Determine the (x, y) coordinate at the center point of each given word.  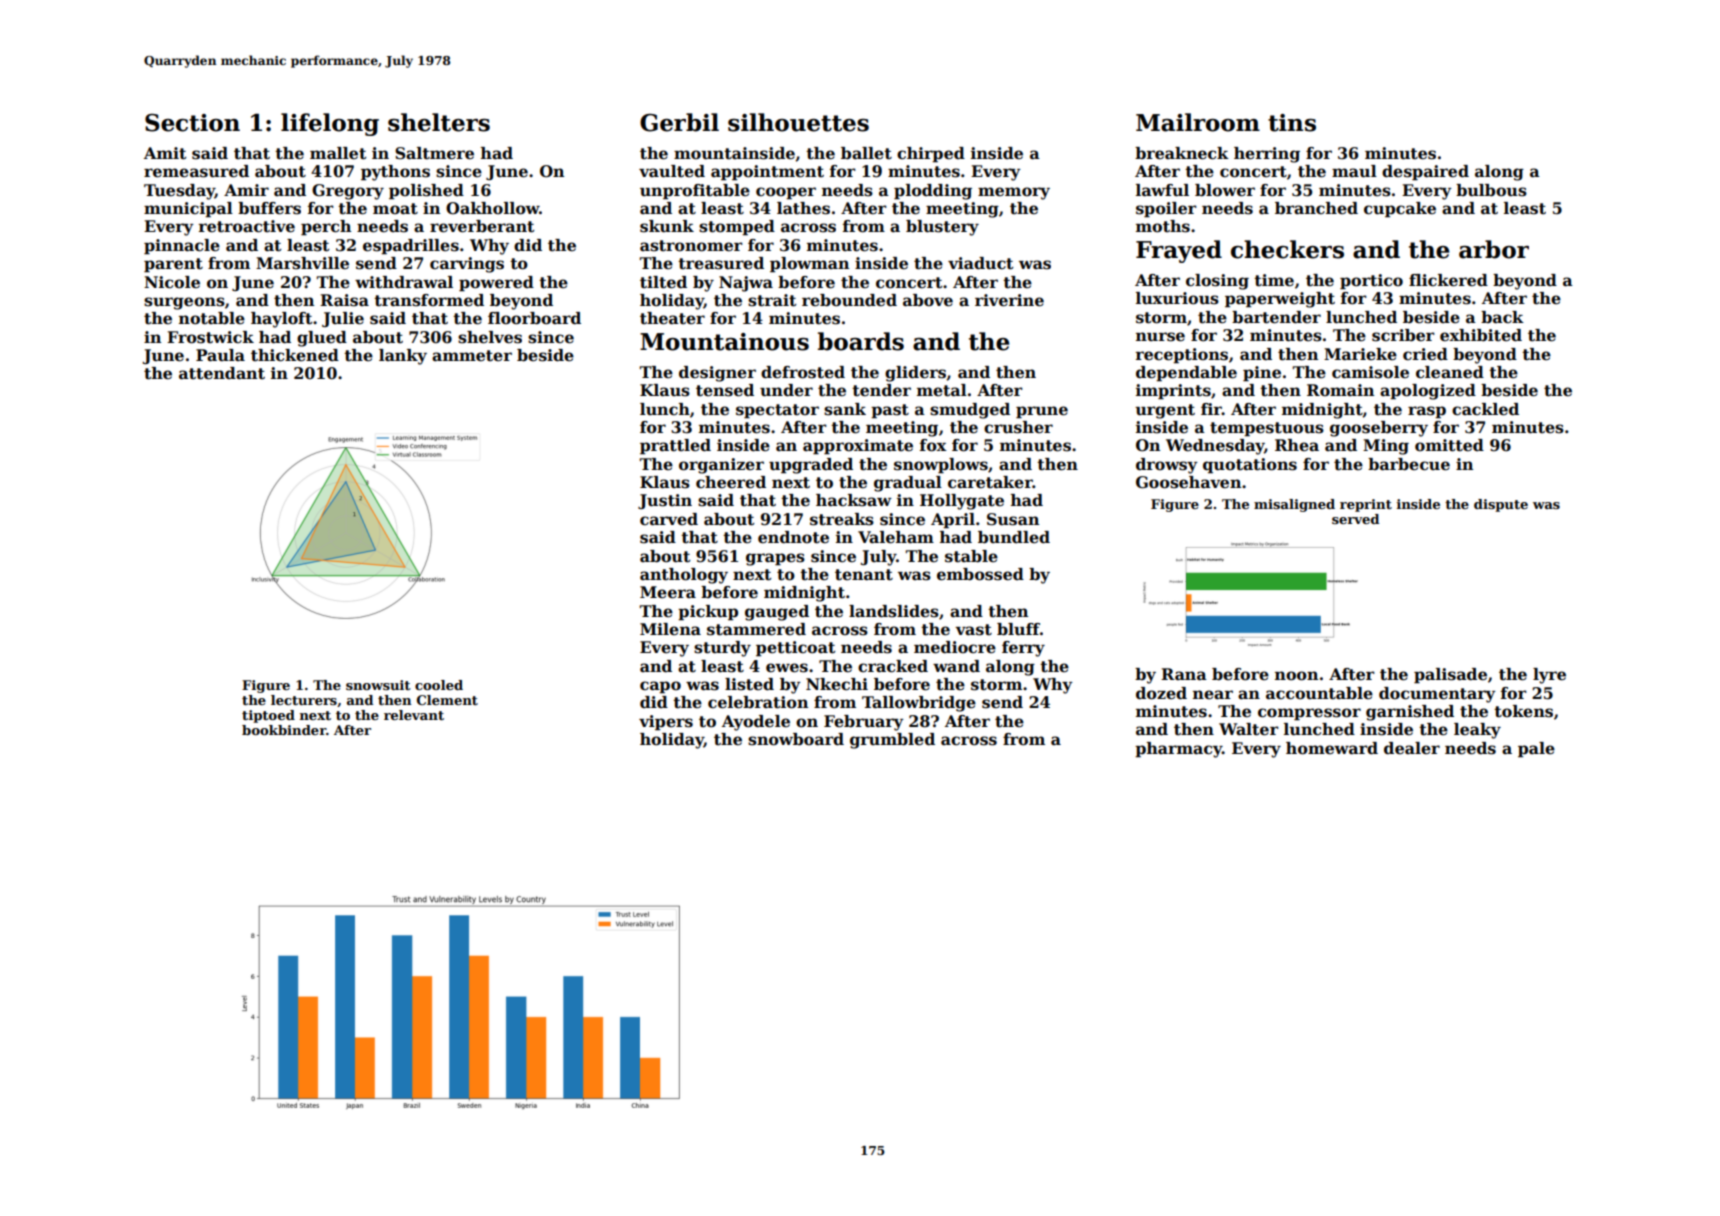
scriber (1403, 335)
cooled (439, 685)
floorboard (534, 318)
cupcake (1400, 210)
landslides (894, 611)
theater (672, 318)
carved (669, 519)
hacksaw (854, 500)
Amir (246, 190)
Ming (1386, 447)
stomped (737, 228)
